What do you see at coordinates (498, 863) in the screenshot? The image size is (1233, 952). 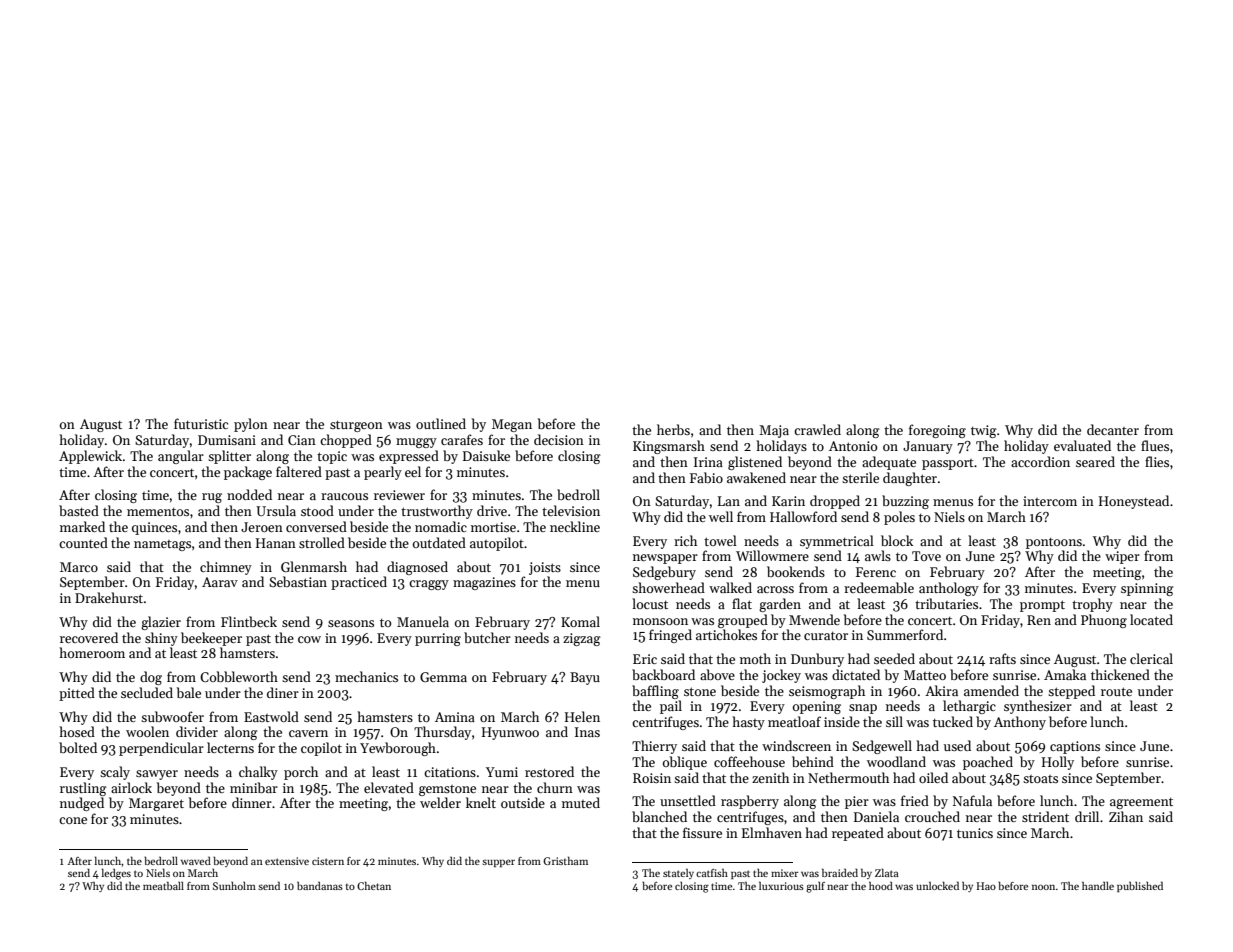 I see `supper` at bounding box center [498, 863].
